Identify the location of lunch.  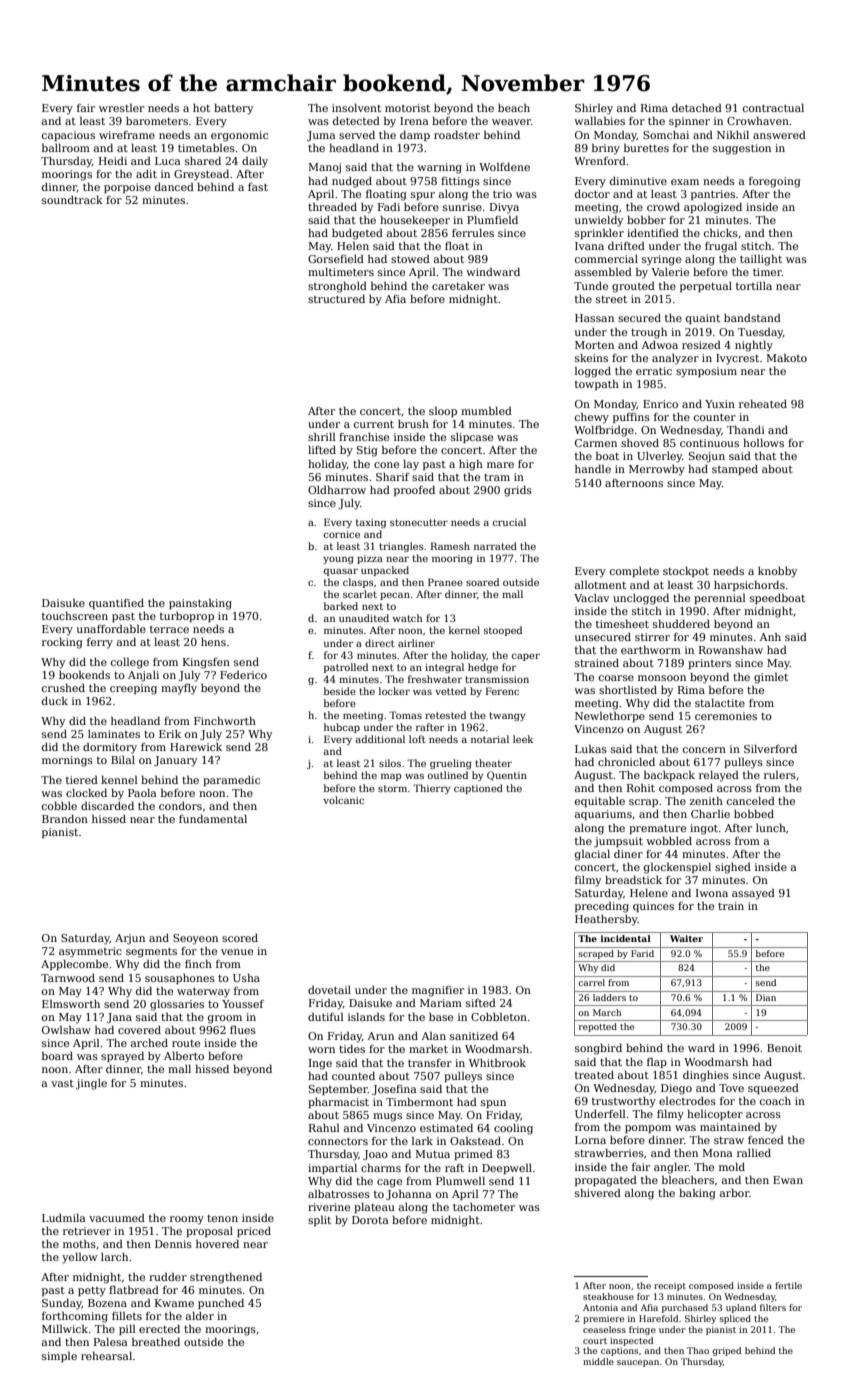
(771, 827).
